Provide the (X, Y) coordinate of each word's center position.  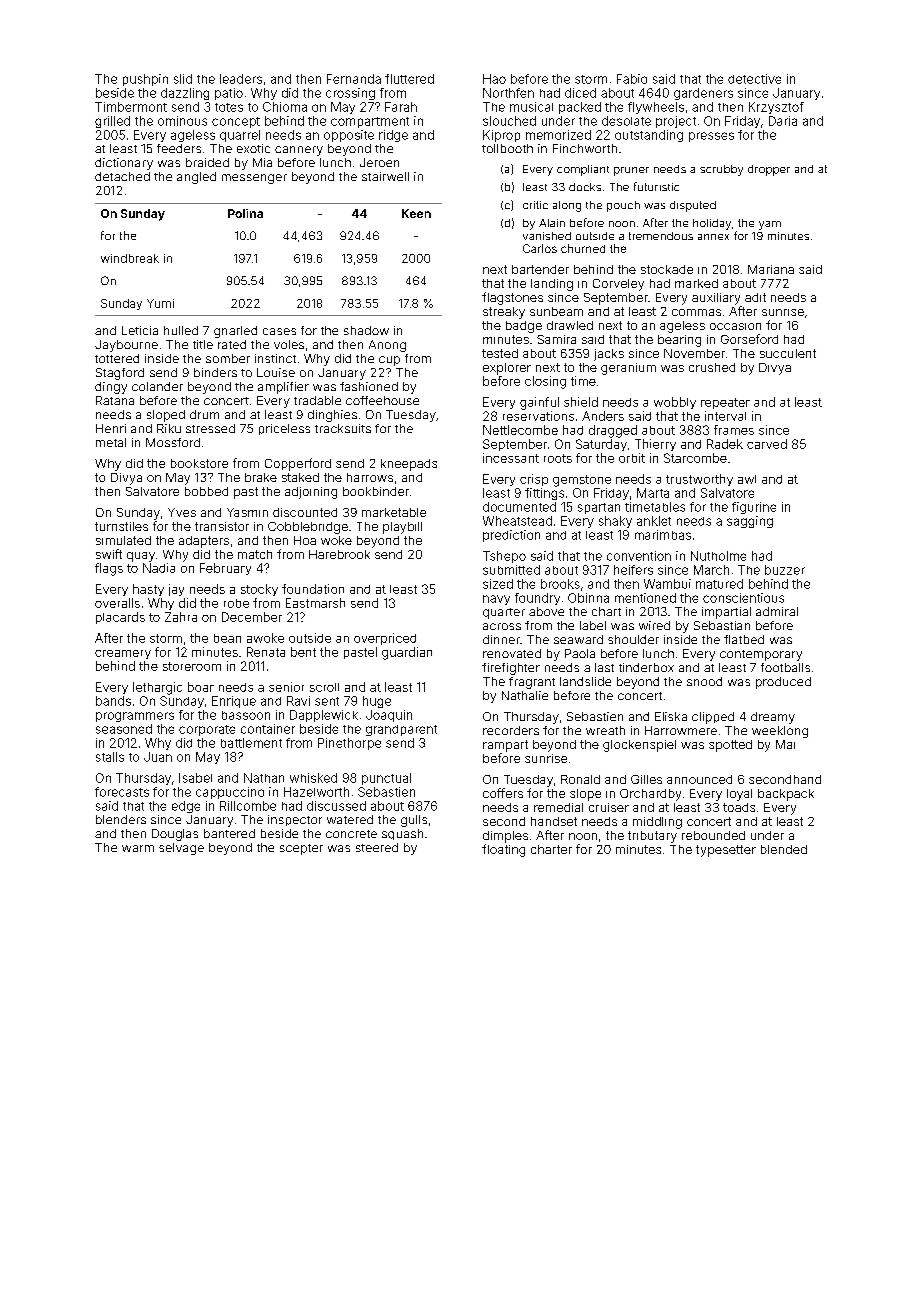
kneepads (409, 465)
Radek (725, 444)
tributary (652, 837)
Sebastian (722, 625)
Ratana (115, 400)
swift (109, 554)
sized (498, 584)
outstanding (649, 136)
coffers (503, 793)
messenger (254, 179)
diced (580, 93)
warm (138, 848)
